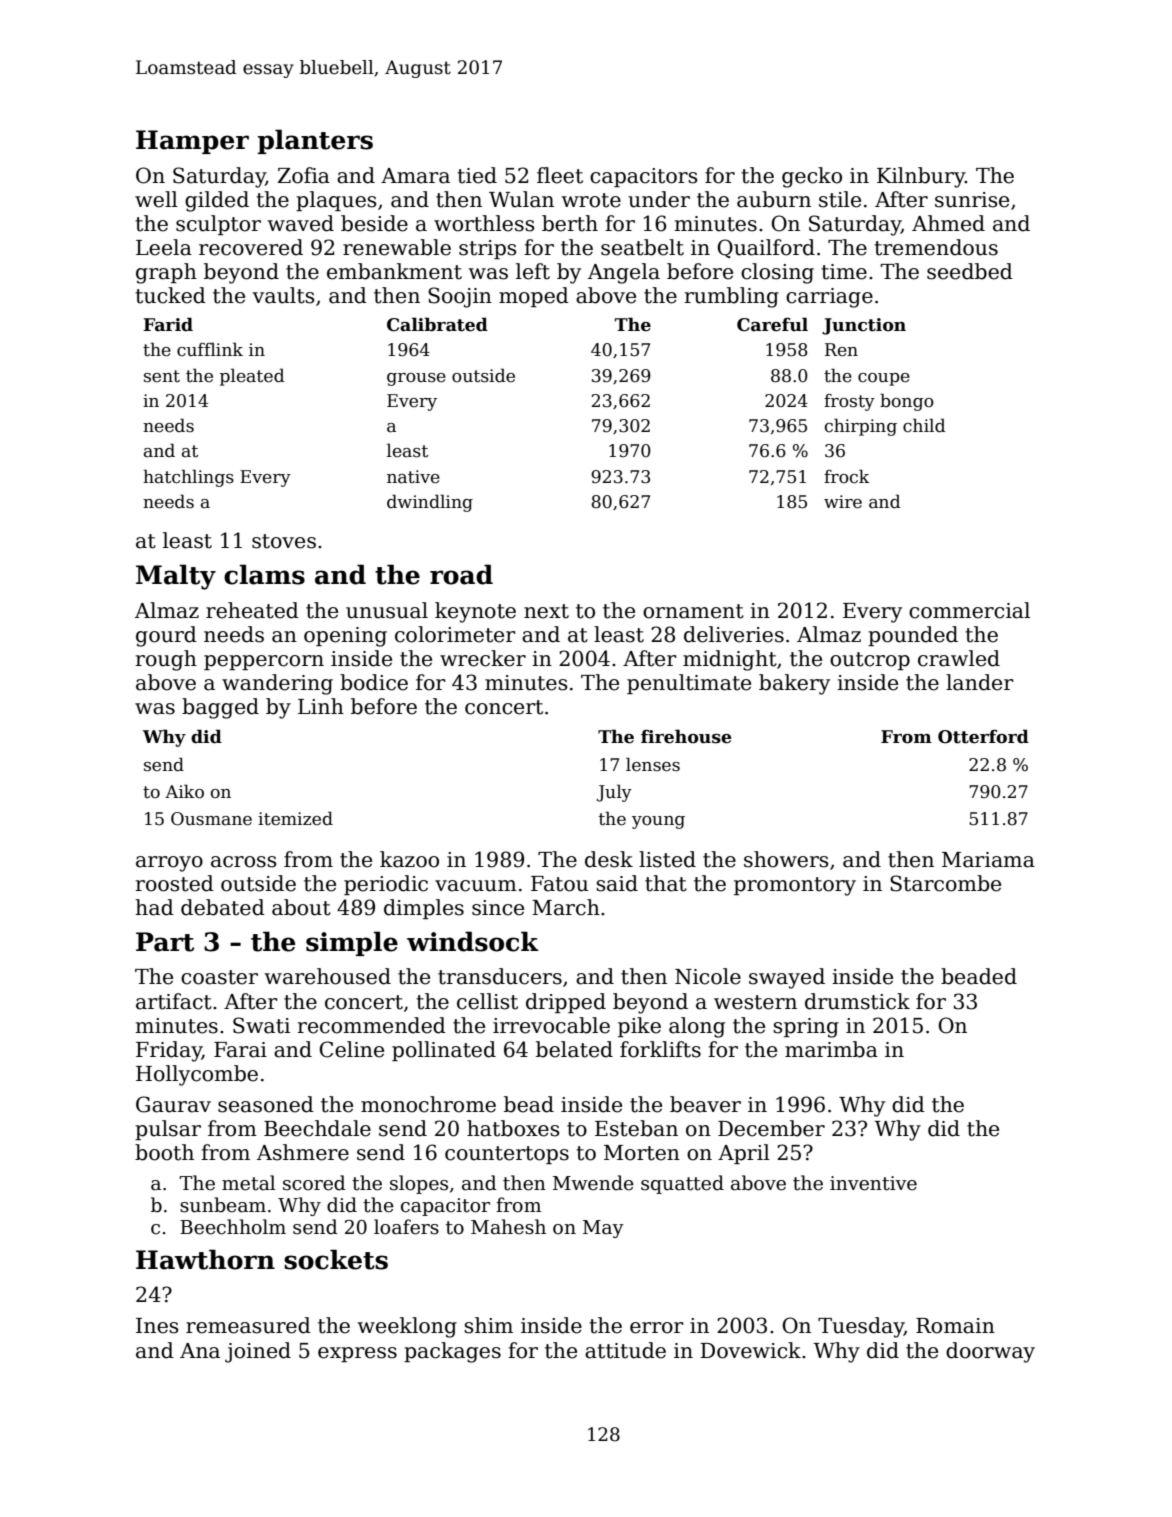 This page has height=1517, width=1172. Describe the element at coordinates (970, 271) in the page. I see `seedbed` at that location.
